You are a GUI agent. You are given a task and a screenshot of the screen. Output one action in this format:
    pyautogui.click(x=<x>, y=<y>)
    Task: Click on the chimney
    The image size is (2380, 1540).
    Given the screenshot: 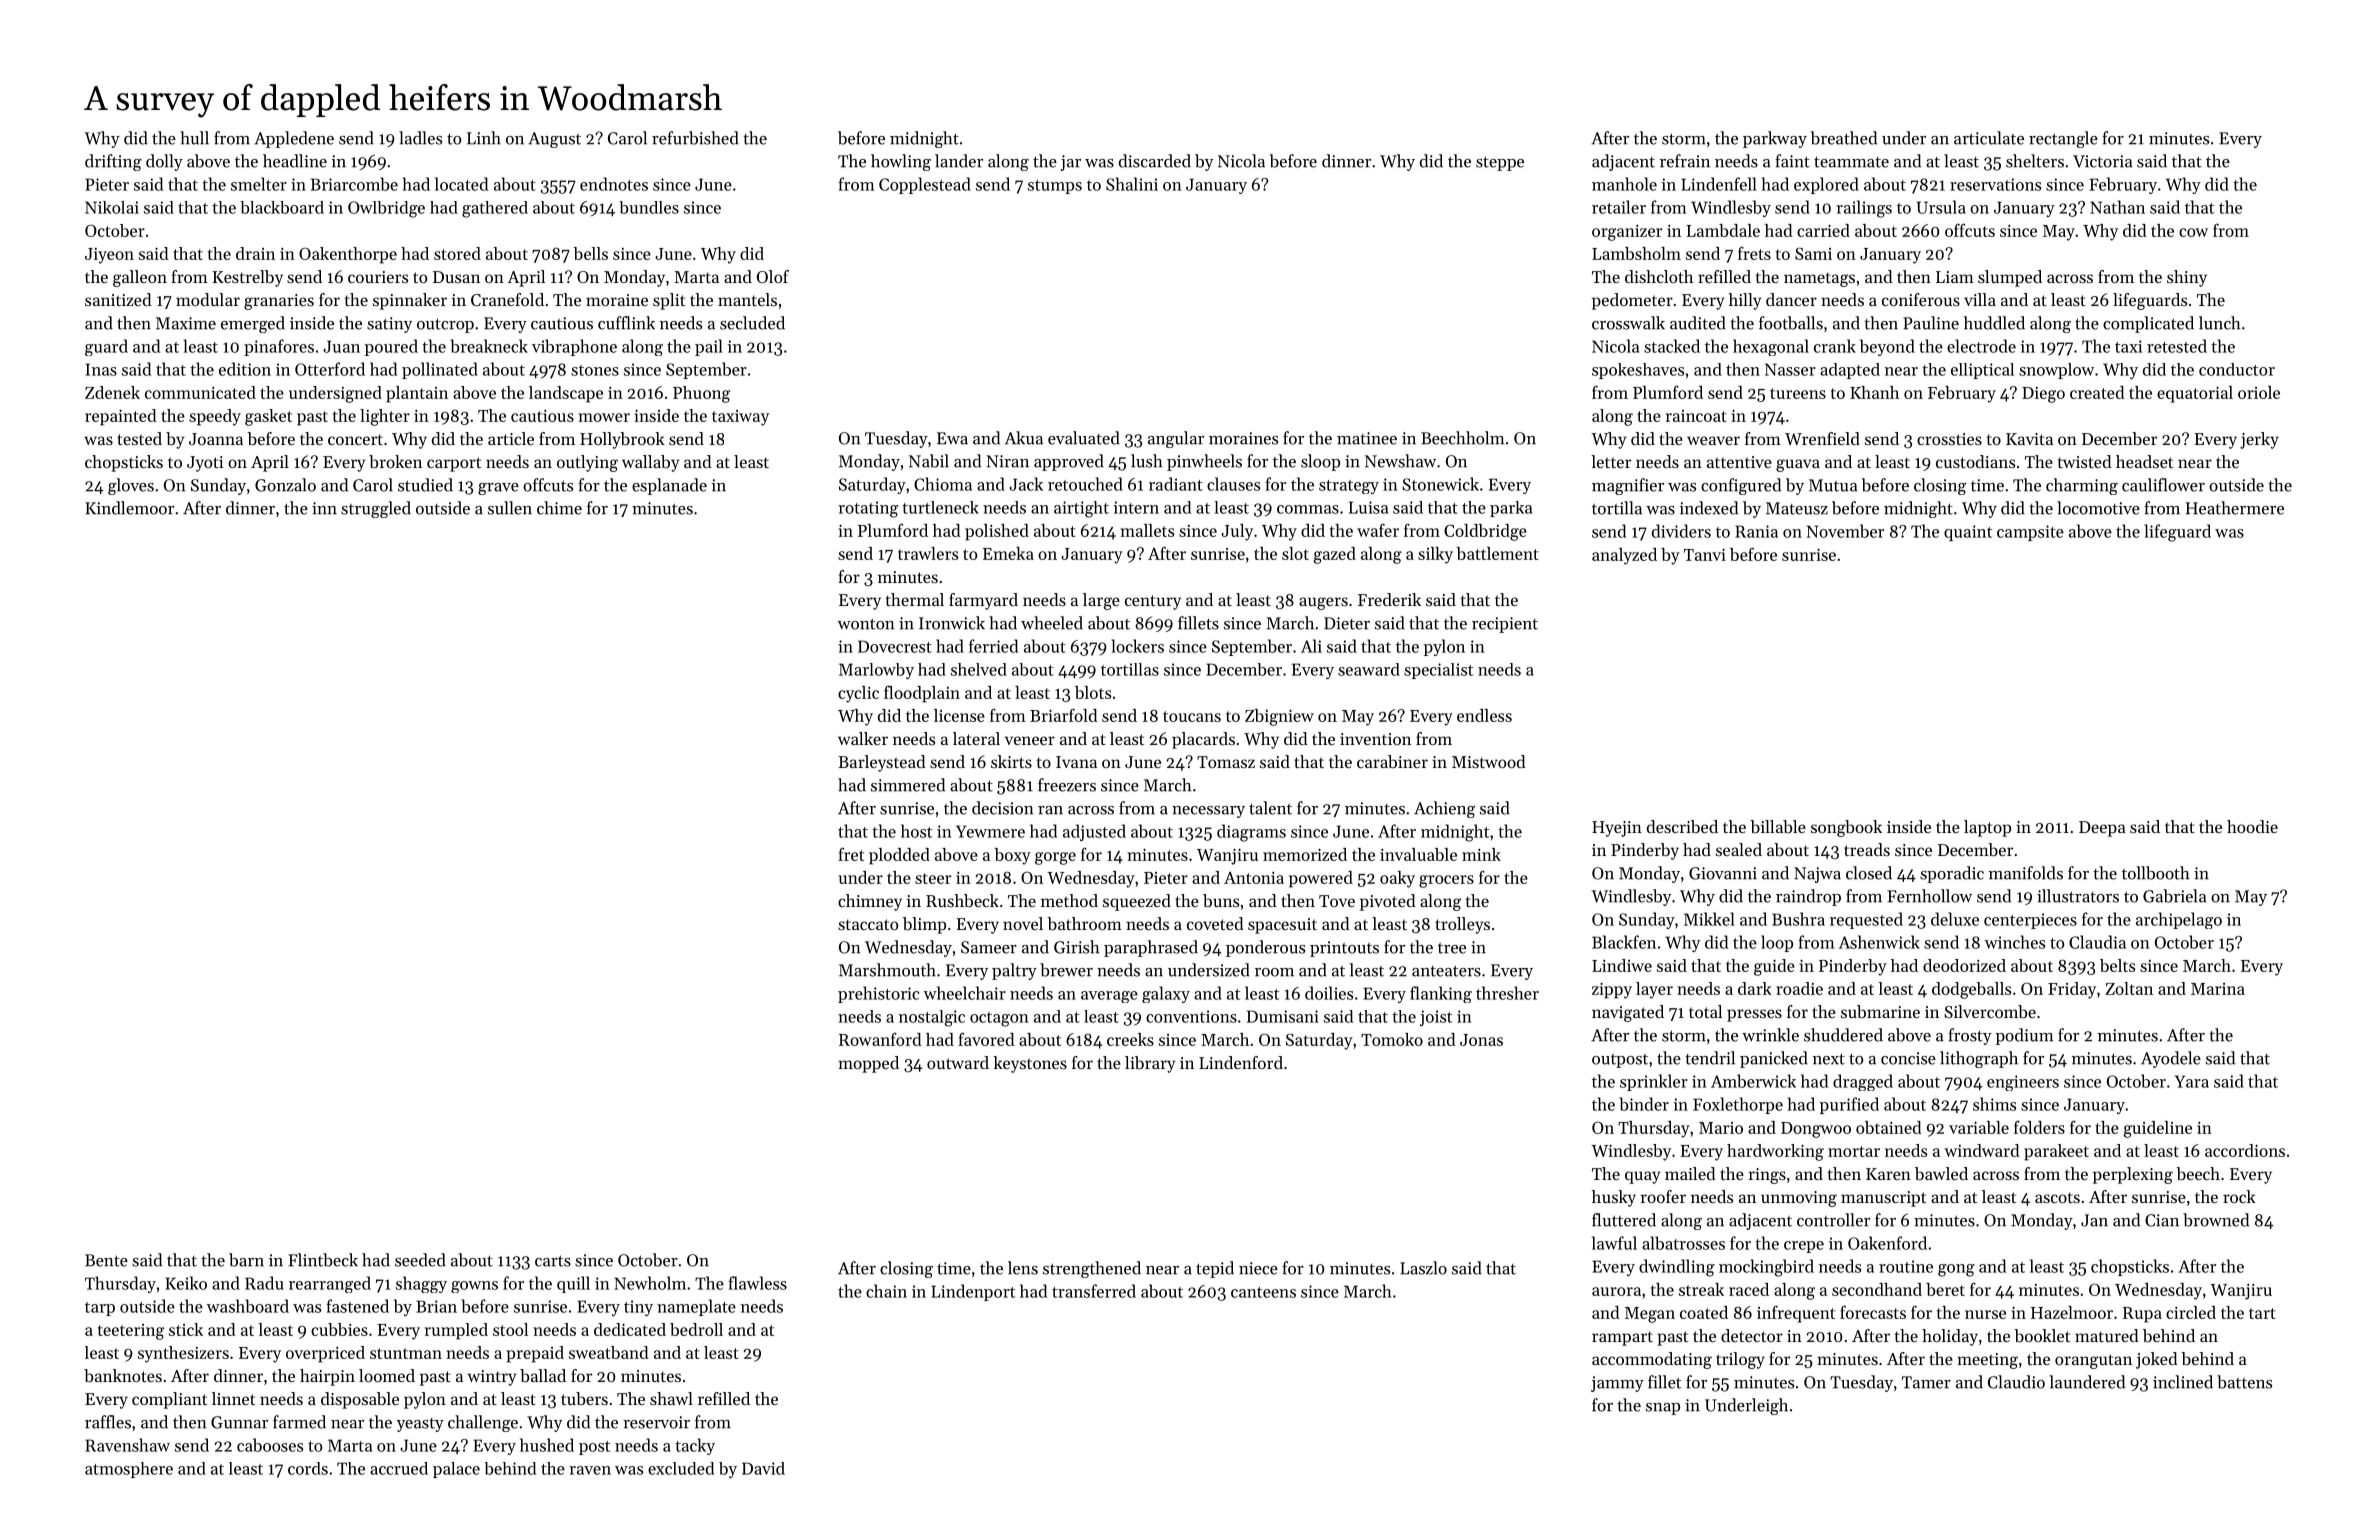 What is the action you would take?
    pyautogui.click(x=870, y=902)
